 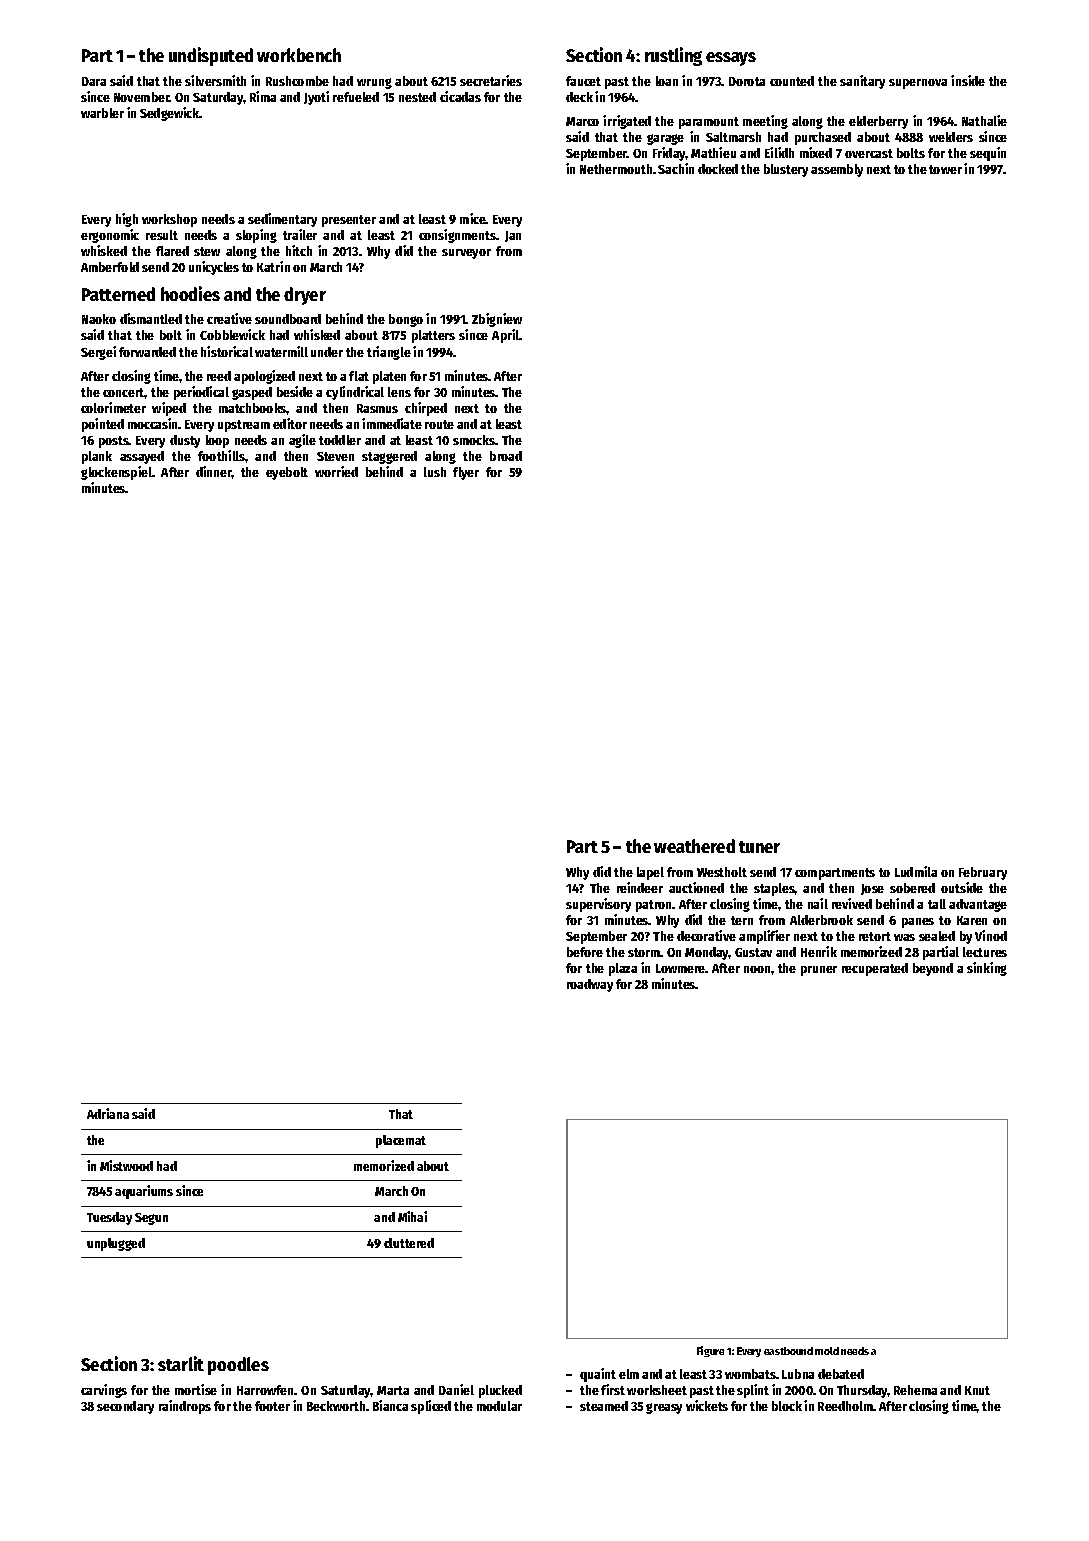 I want to click on lapel, so click(x=650, y=873).
